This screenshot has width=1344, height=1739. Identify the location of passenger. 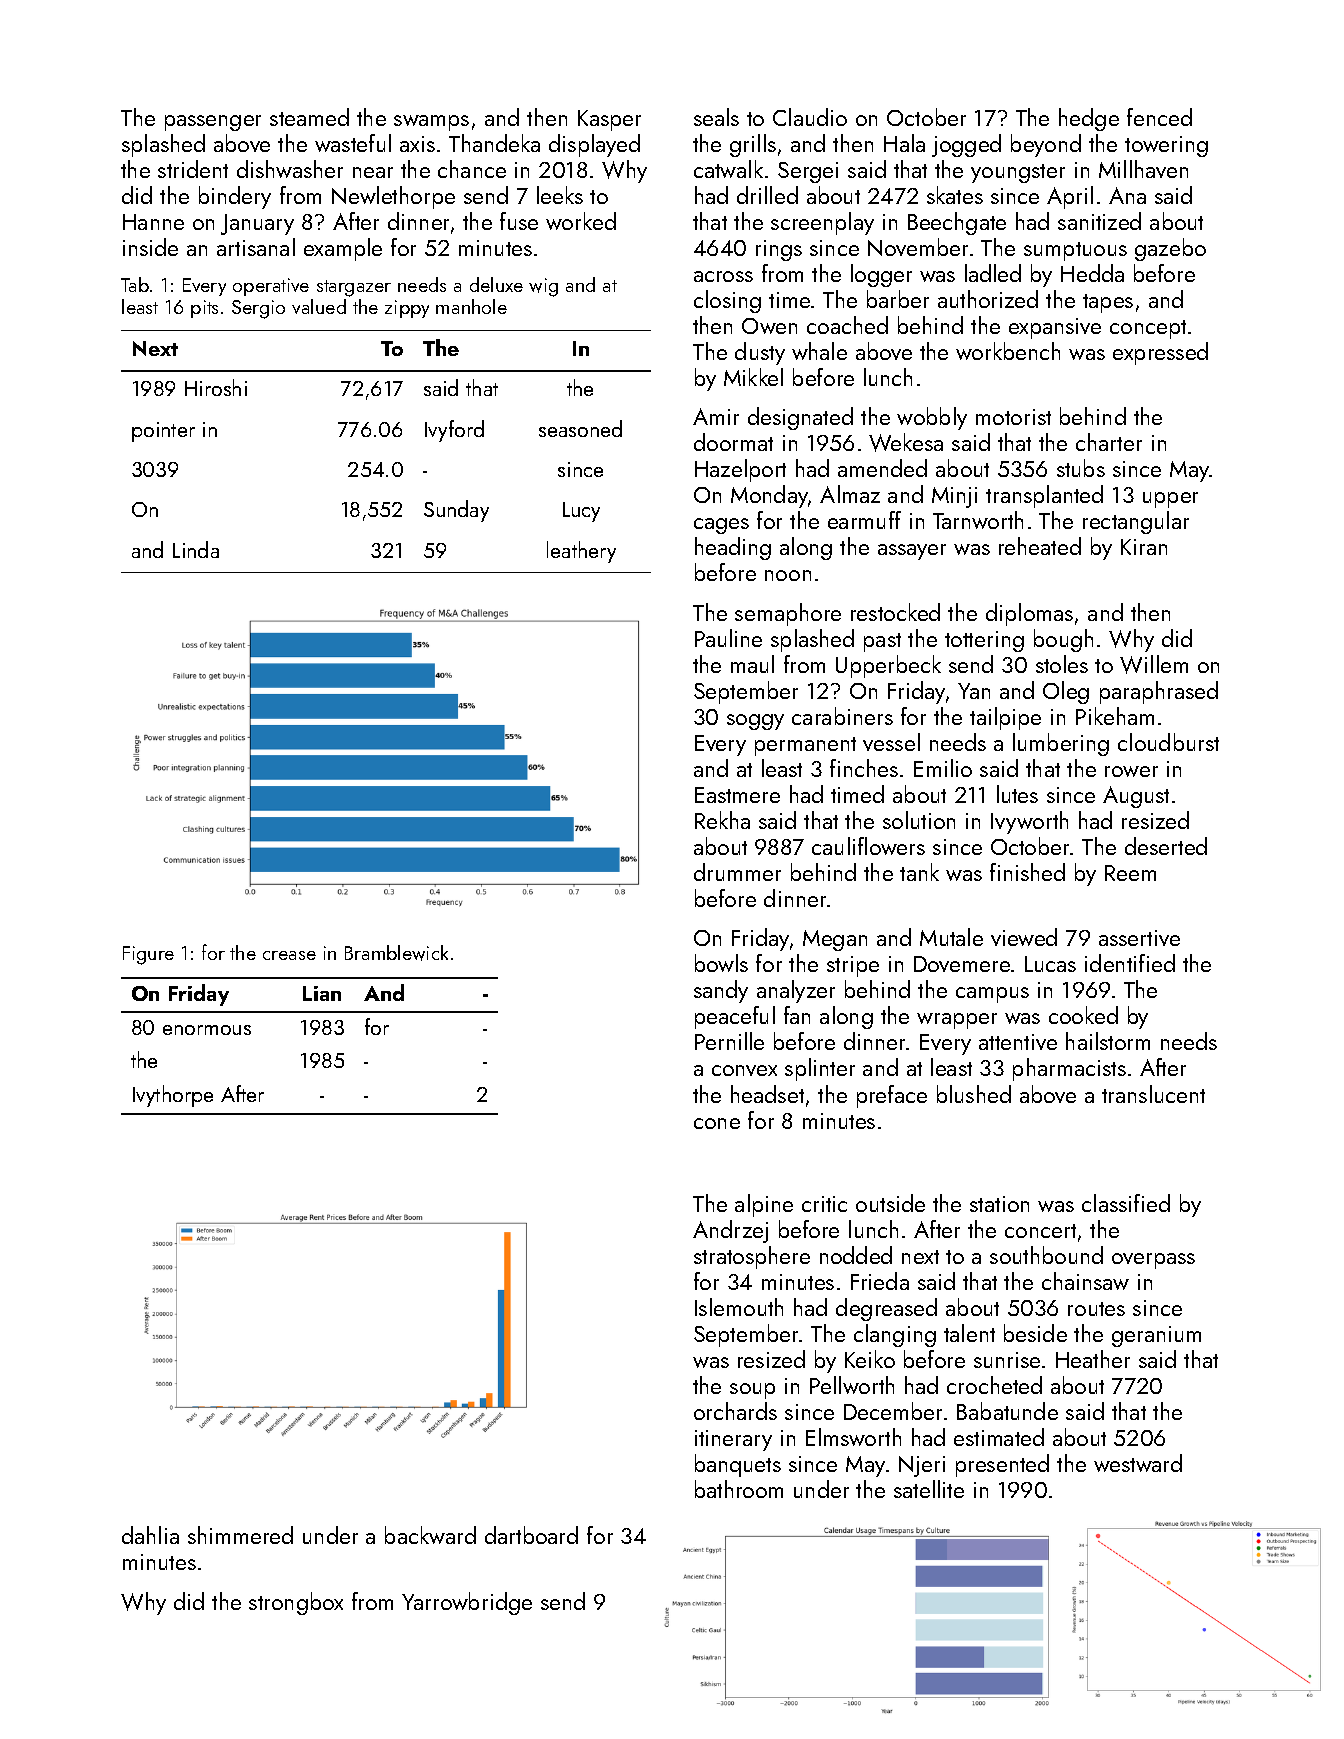
(213, 123).
